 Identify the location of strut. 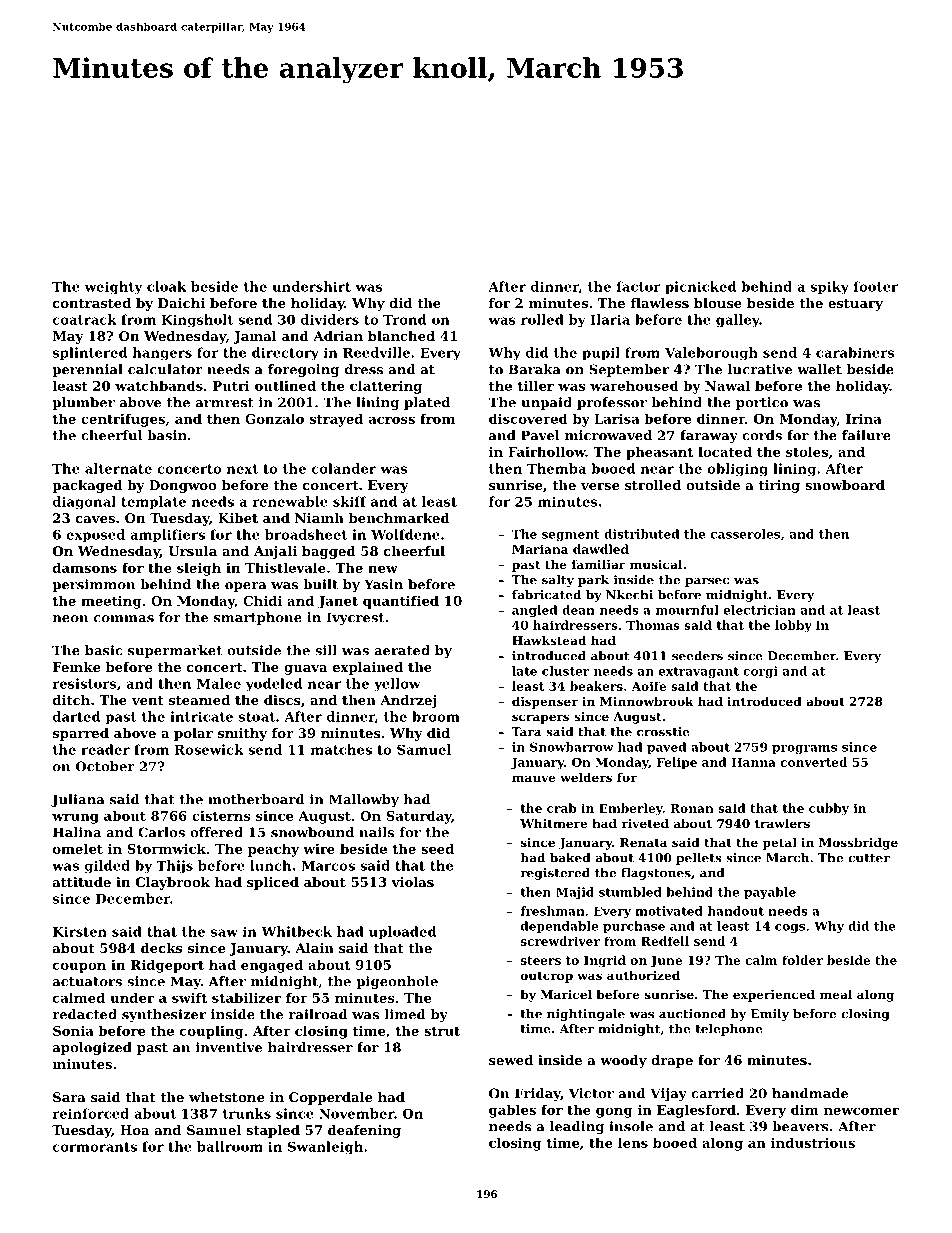
(442, 1031).
